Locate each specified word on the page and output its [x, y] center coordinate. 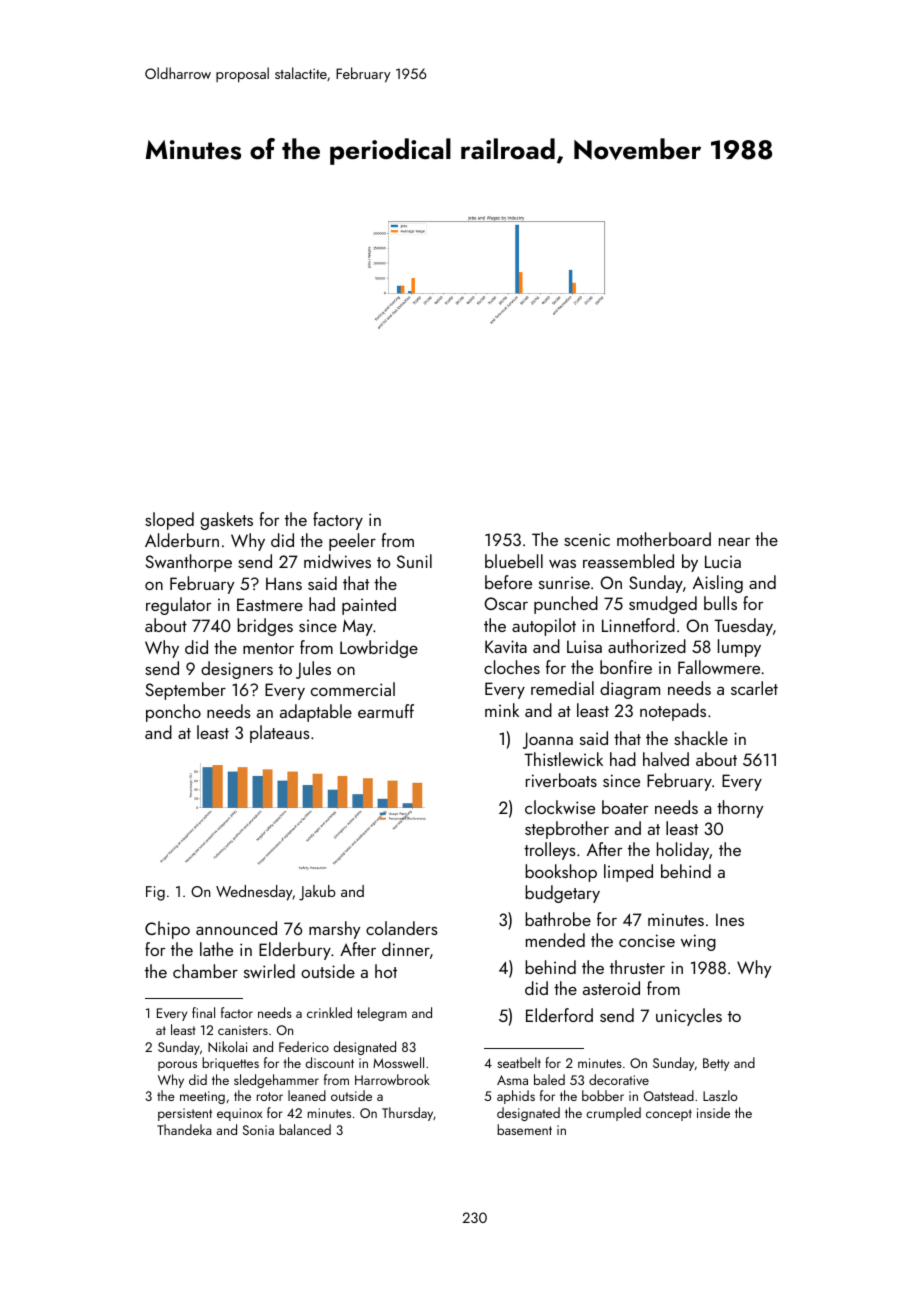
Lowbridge [379, 649]
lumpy [739, 648]
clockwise [560, 807]
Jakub [317, 893]
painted [369, 606]
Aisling [718, 584]
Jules [313, 670]
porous [177, 1066]
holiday [683, 851]
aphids [516, 1097]
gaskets [226, 521]
